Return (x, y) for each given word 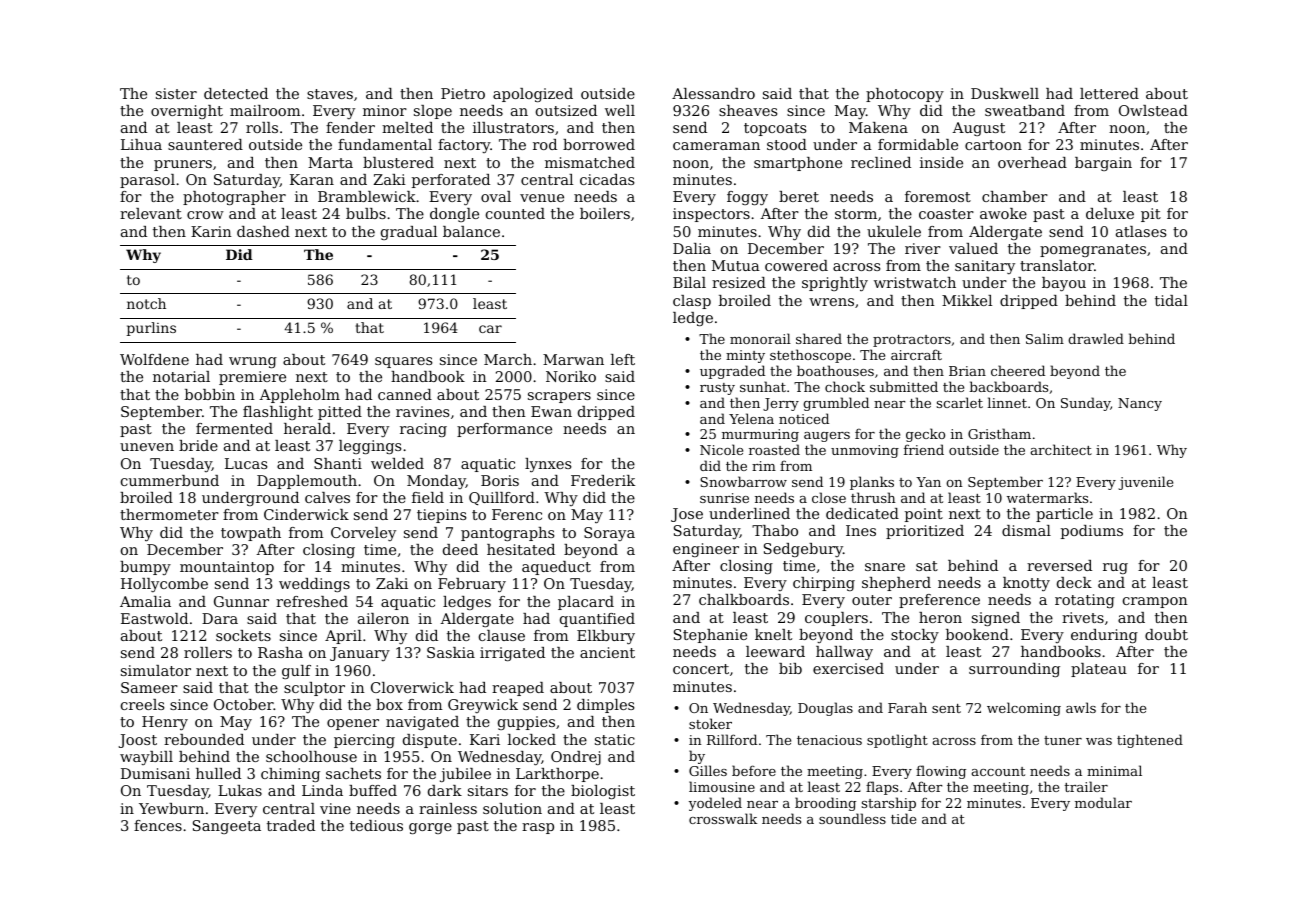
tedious (376, 825)
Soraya (609, 534)
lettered (1109, 93)
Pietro (463, 93)
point (924, 515)
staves (330, 94)
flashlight (278, 413)
